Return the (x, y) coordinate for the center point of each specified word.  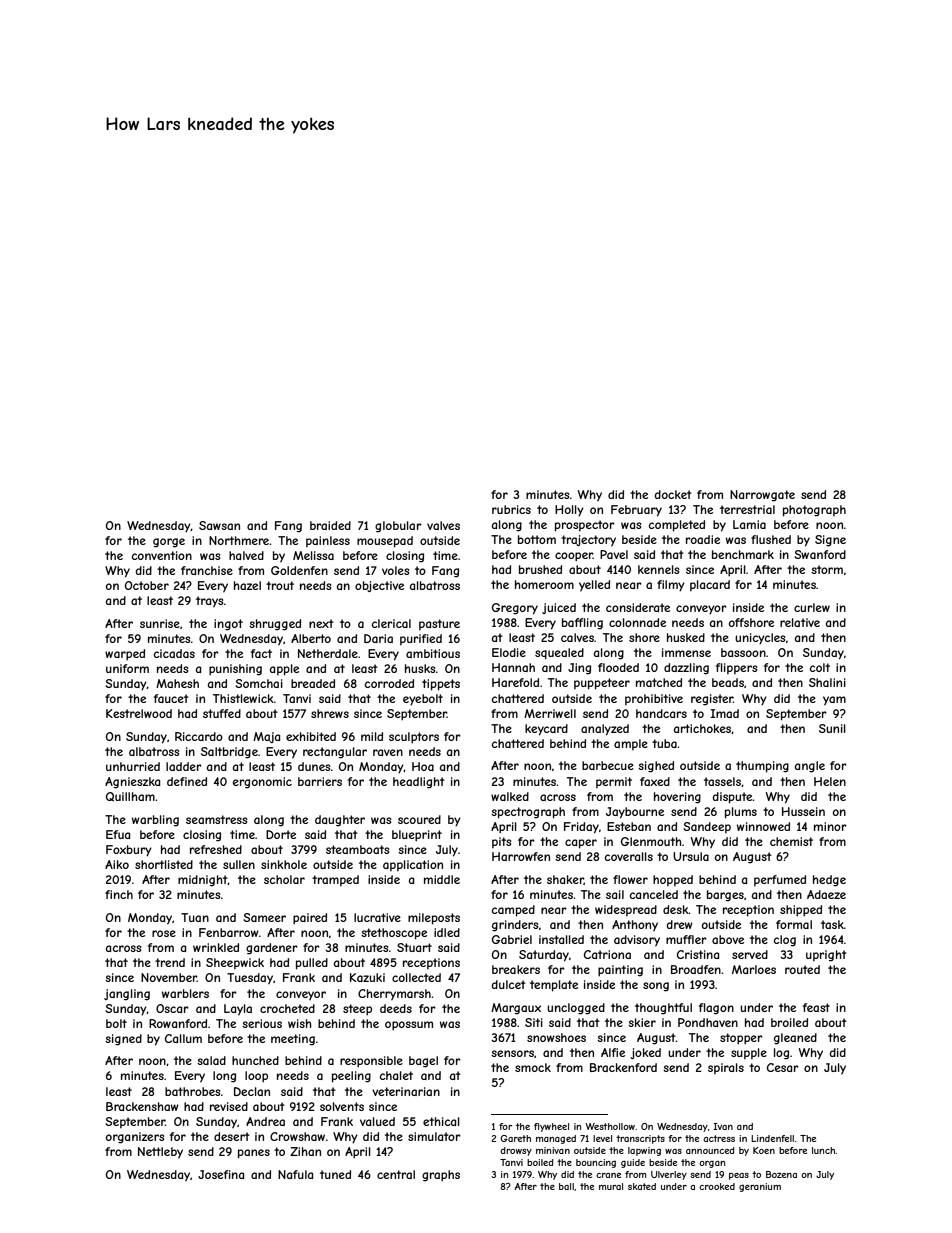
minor (830, 826)
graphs (441, 1176)
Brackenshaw (142, 1106)
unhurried (133, 766)
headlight (419, 783)
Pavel (614, 554)
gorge (169, 543)
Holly (569, 511)
